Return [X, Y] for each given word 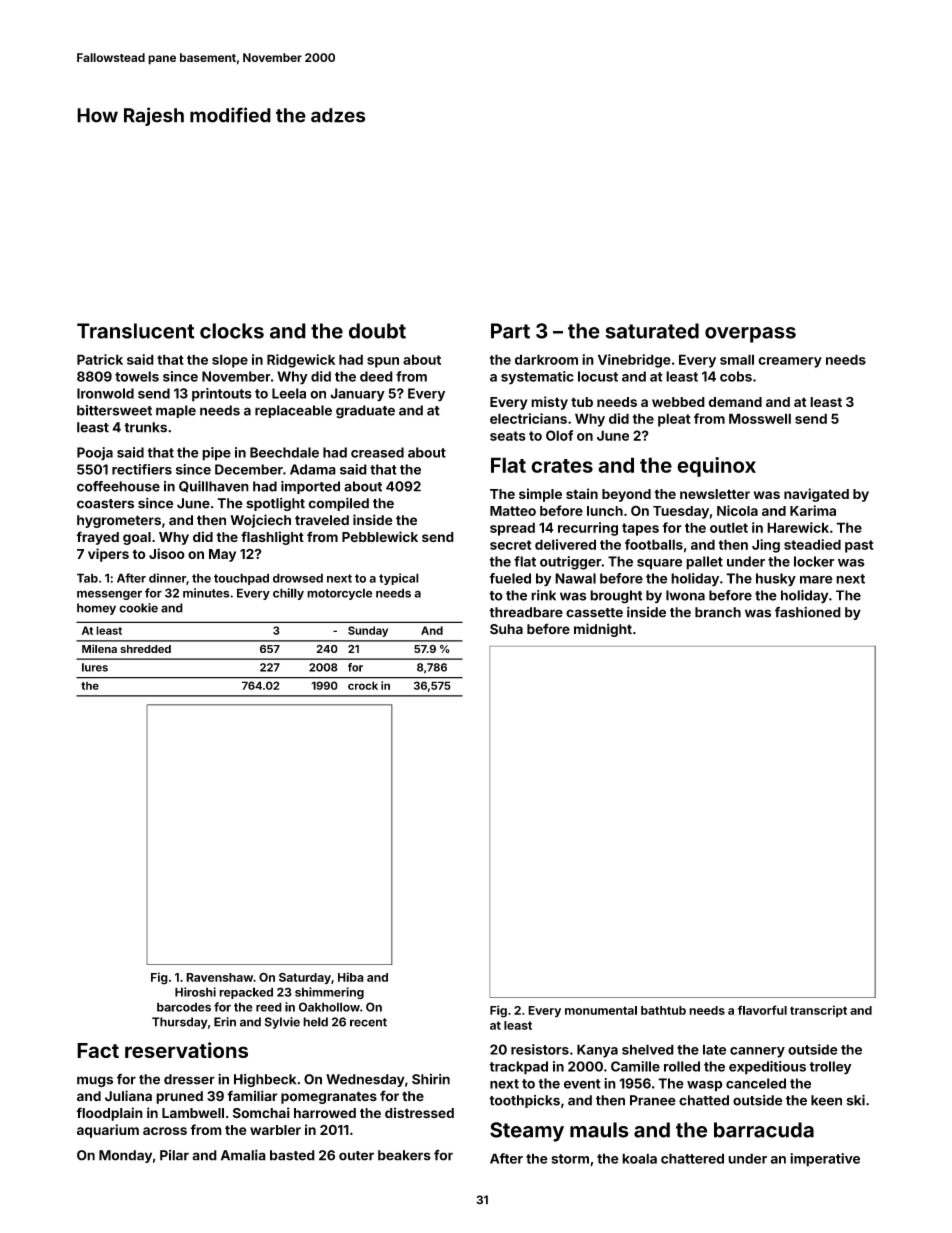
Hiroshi [195, 992]
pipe [216, 454]
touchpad [241, 579]
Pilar [174, 1155]
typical [399, 579]
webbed [678, 402]
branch [718, 612]
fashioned [808, 612]
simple [540, 495]
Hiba [351, 977]
